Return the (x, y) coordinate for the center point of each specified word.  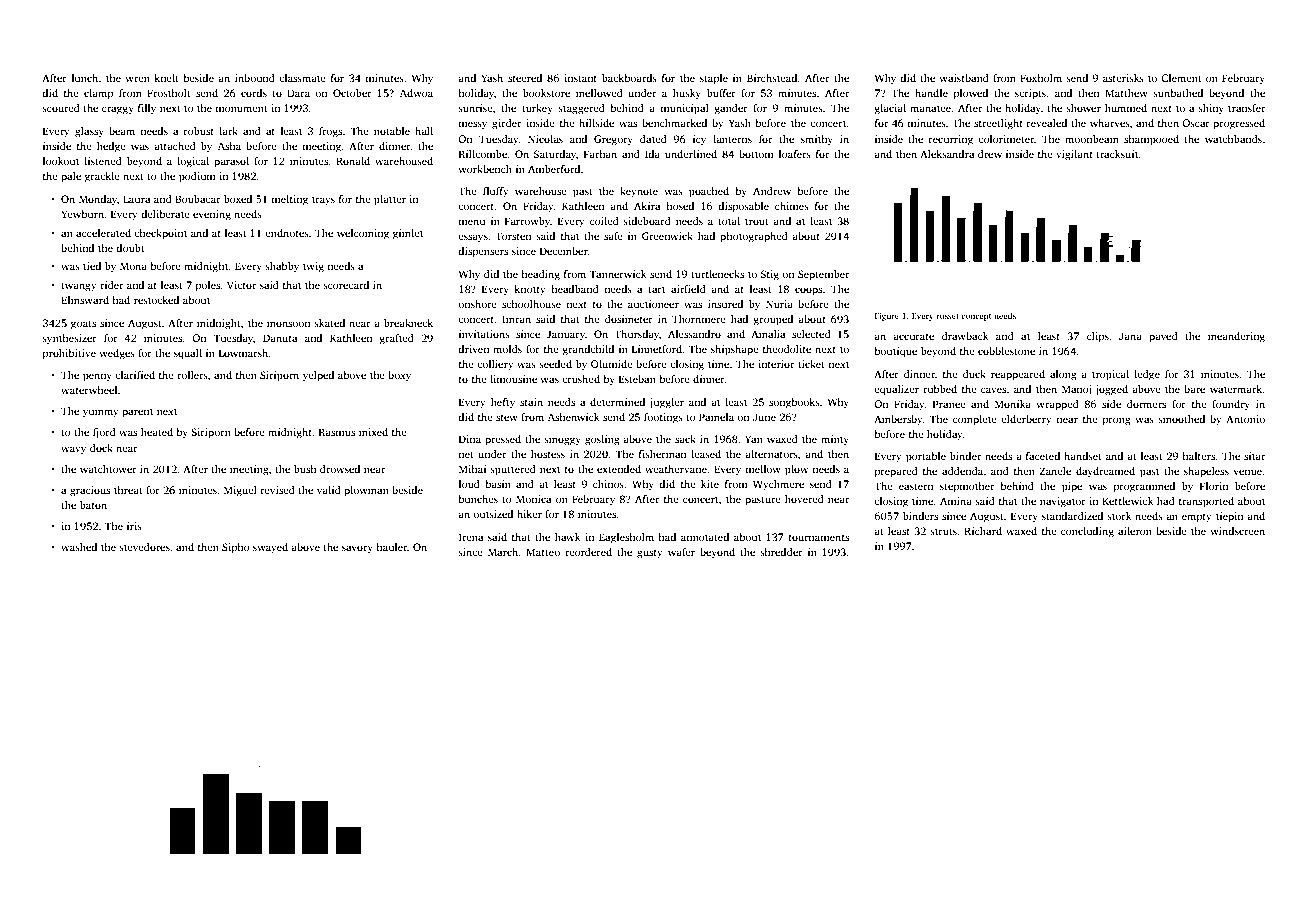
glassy (89, 132)
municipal (684, 109)
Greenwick (667, 236)
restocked (156, 300)
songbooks (794, 403)
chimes (792, 206)
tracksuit (1117, 154)
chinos (608, 484)
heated (157, 432)
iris (134, 526)
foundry (1231, 405)
